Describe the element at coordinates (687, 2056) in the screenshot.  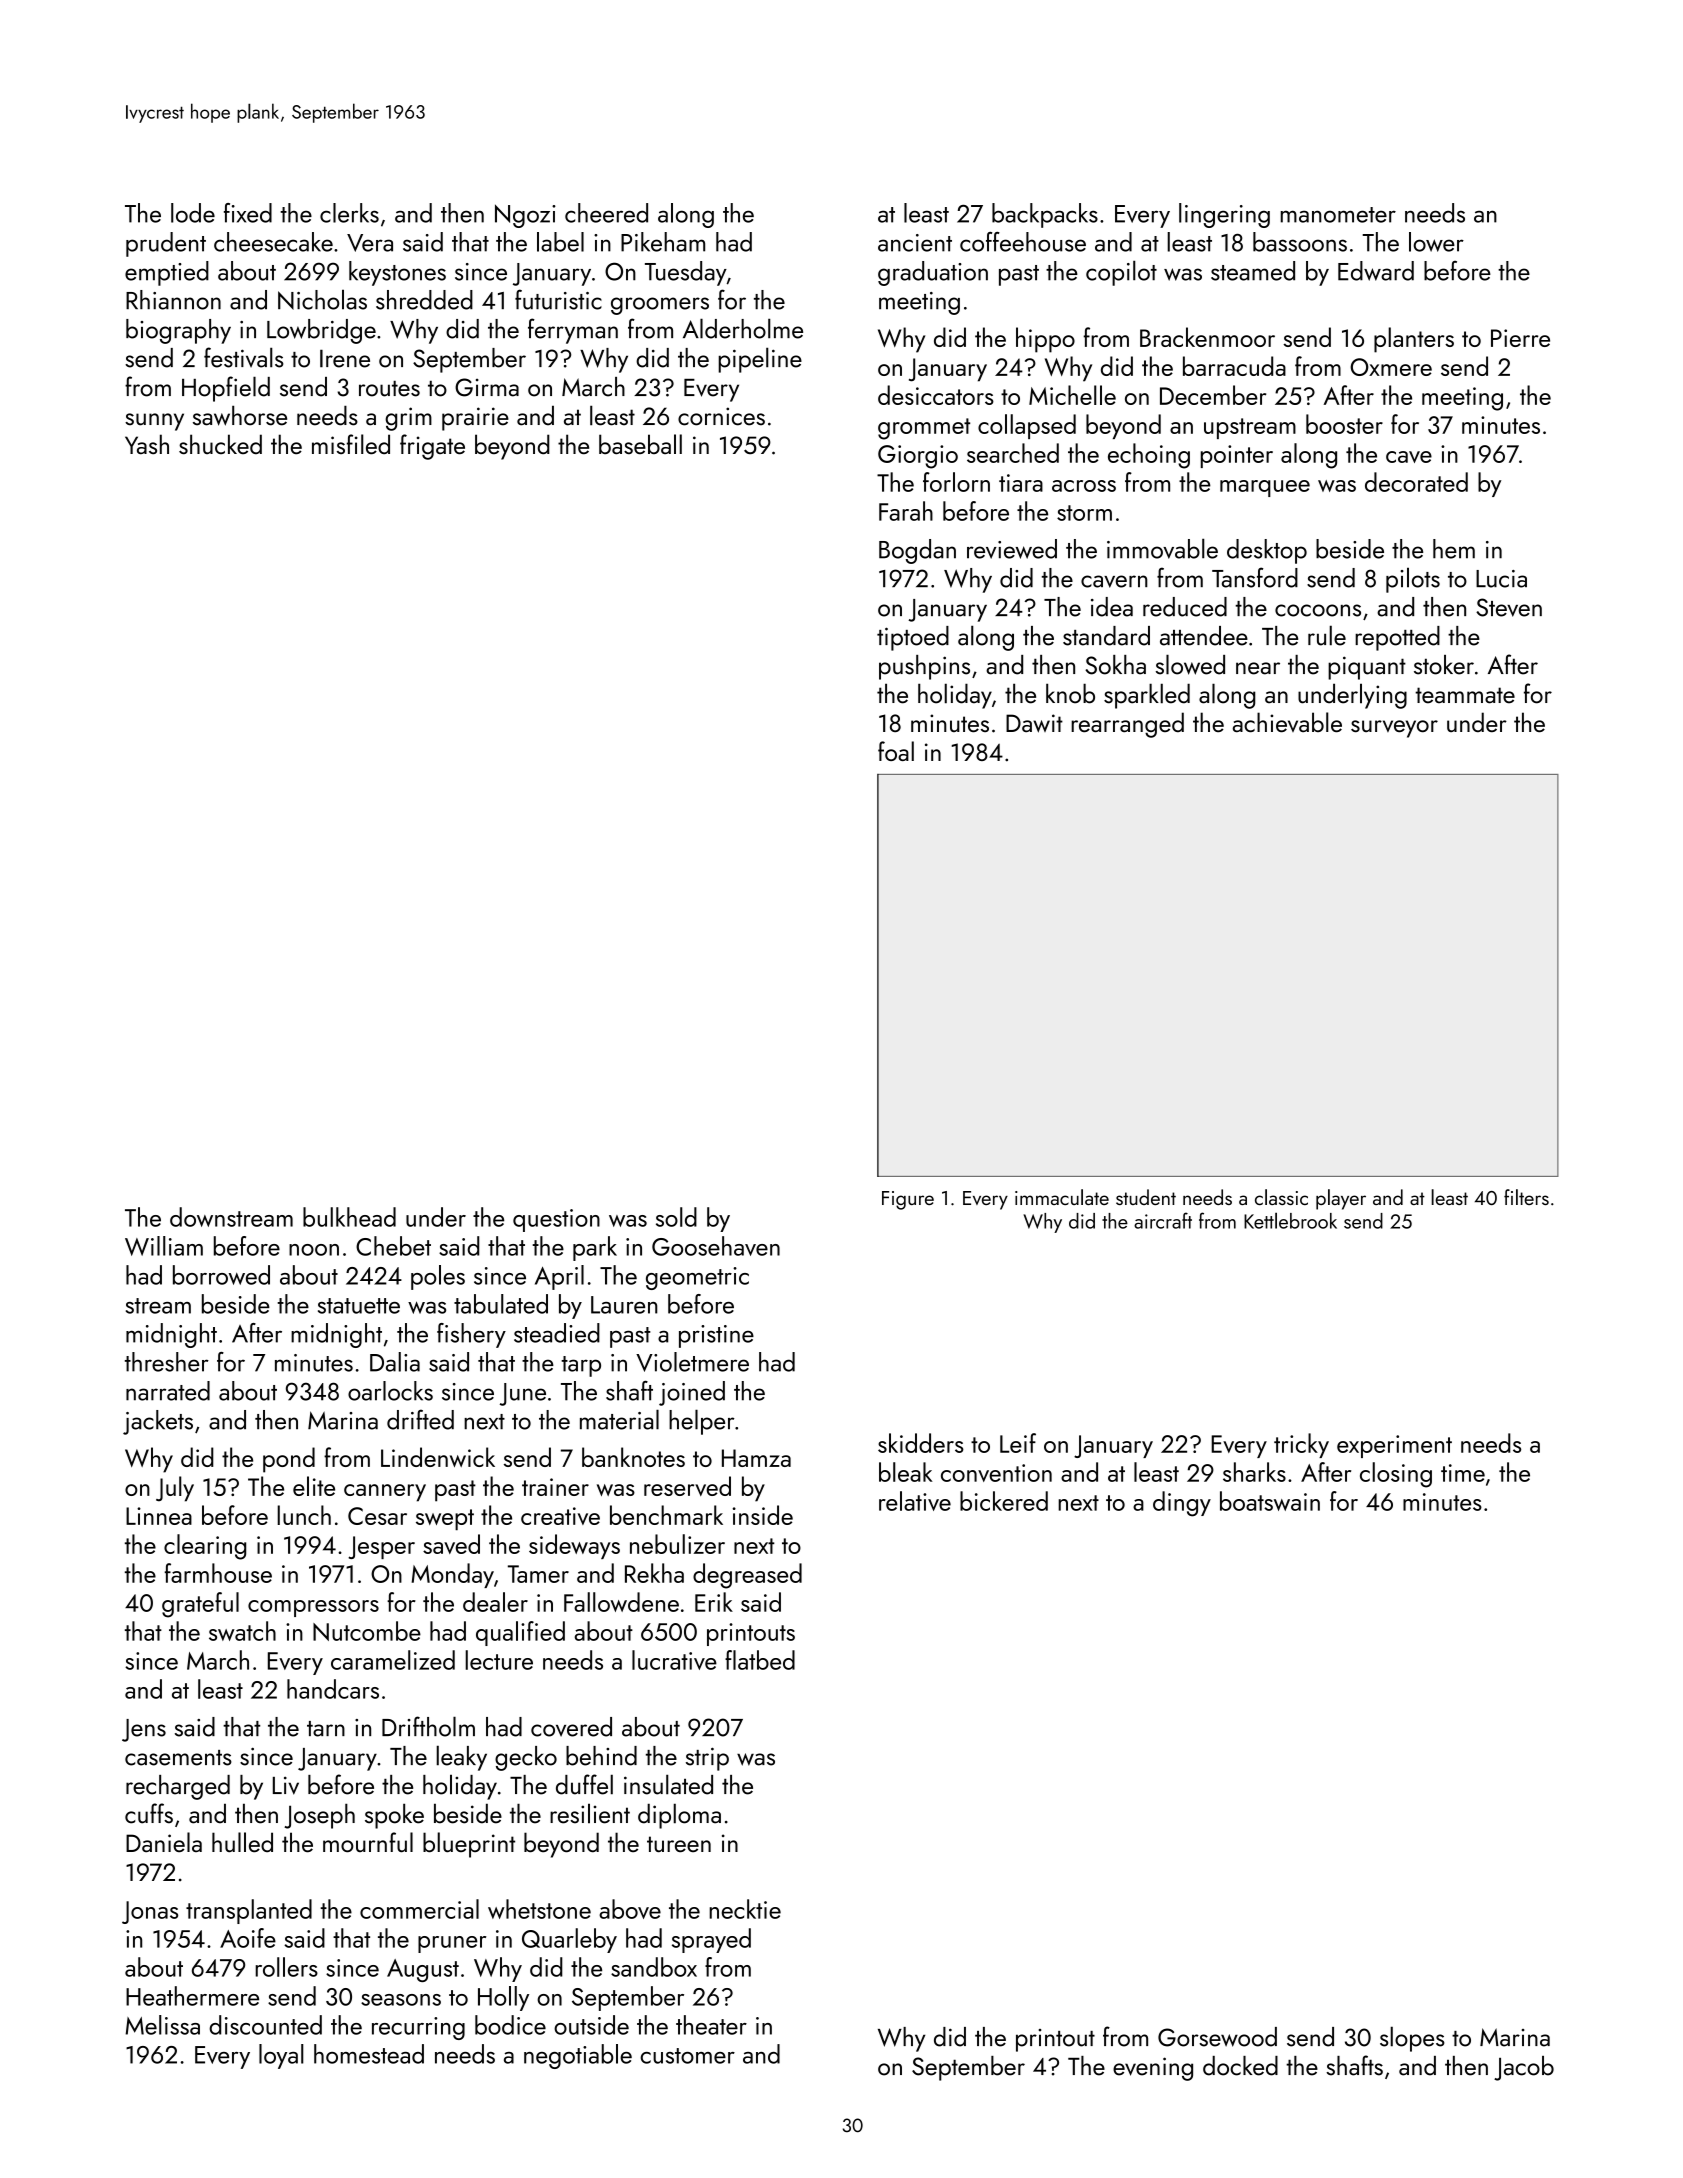
I see `customer` at that location.
